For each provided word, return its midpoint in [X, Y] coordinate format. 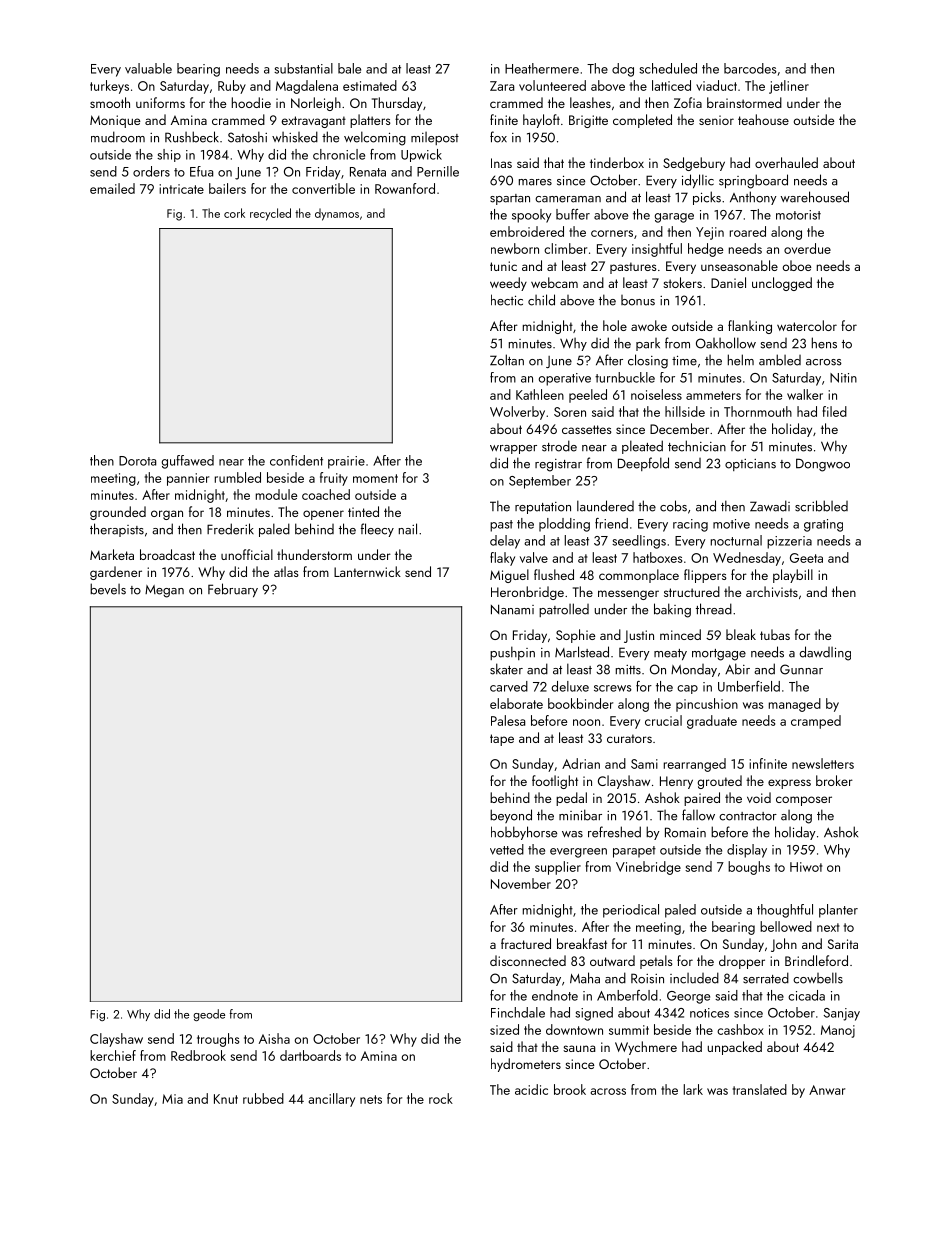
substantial [303, 68]
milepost [435, 138]
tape [502, 740]
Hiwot [806, 867]
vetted [507, 849]
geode [209, 1015]
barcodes [750, 68]
